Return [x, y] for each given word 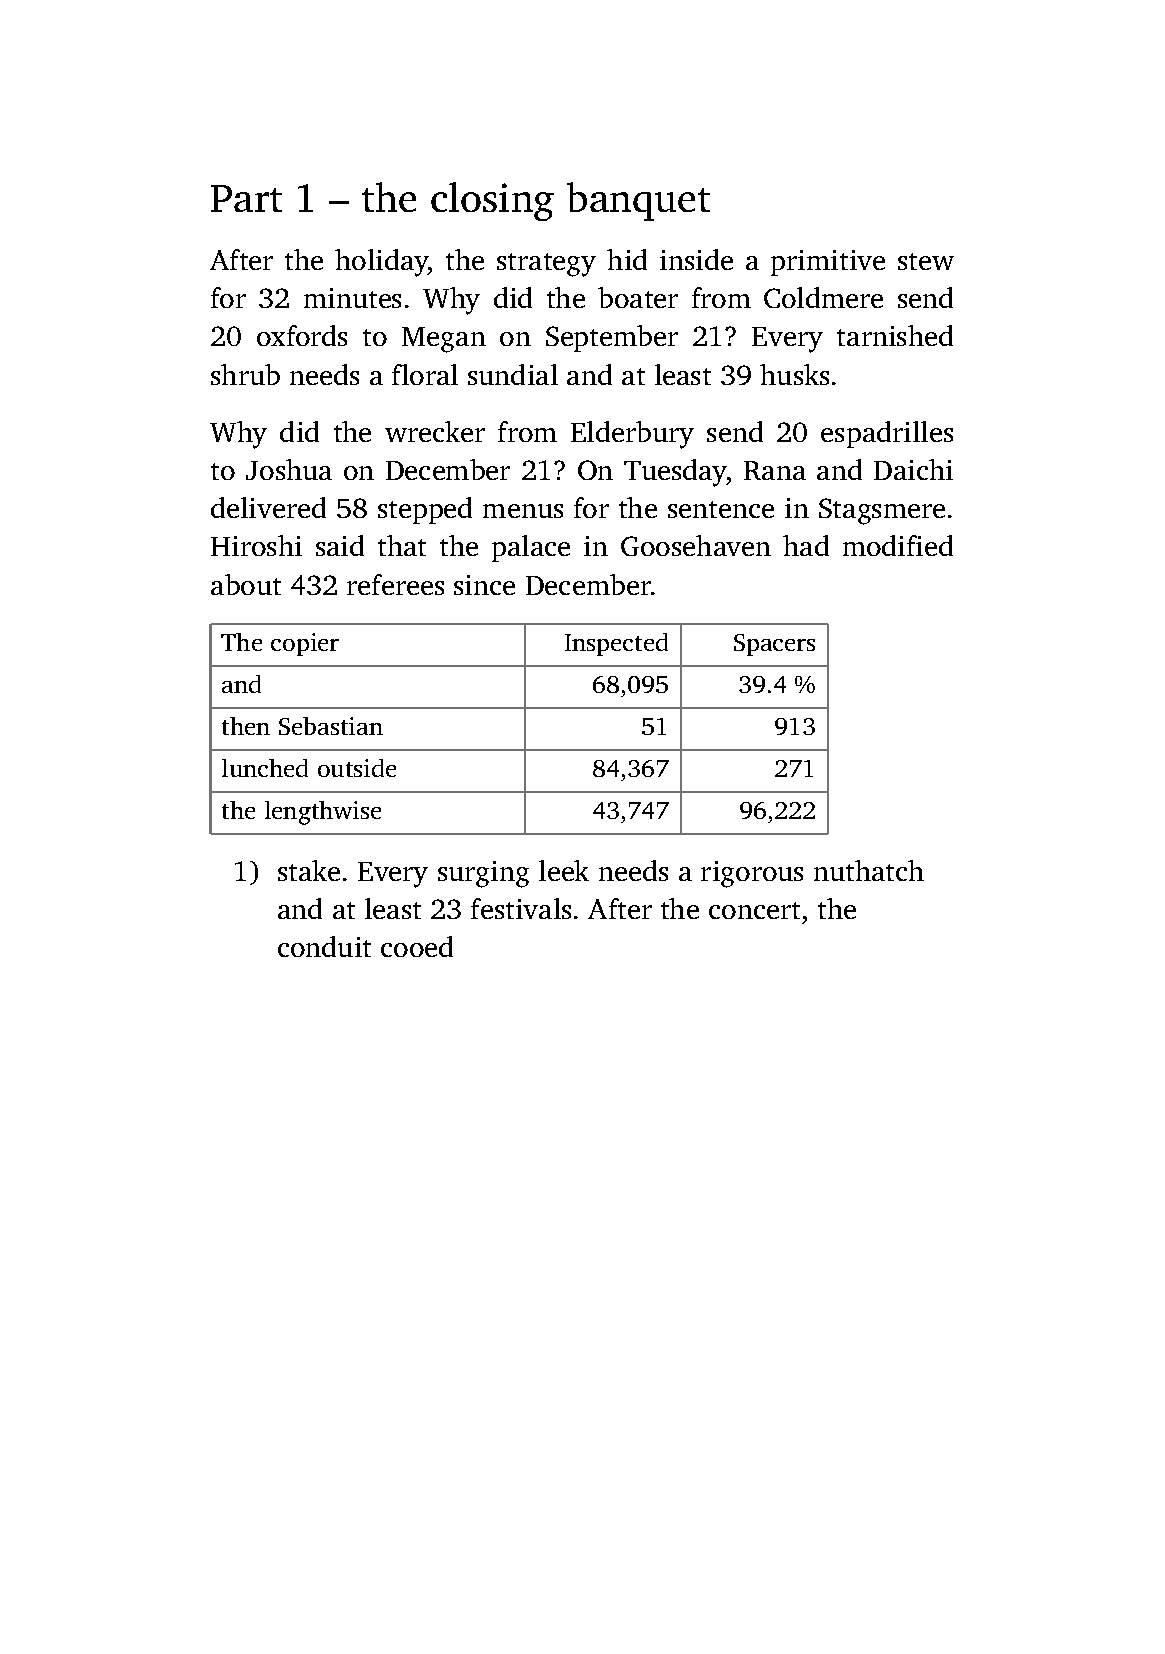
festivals [521, 908]
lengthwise [323, 813]
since [484, 585]
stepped [425, 510]
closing [492, 201]
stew [926, 261]
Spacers [774, 645]
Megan [444, 340]
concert [754, 910]
